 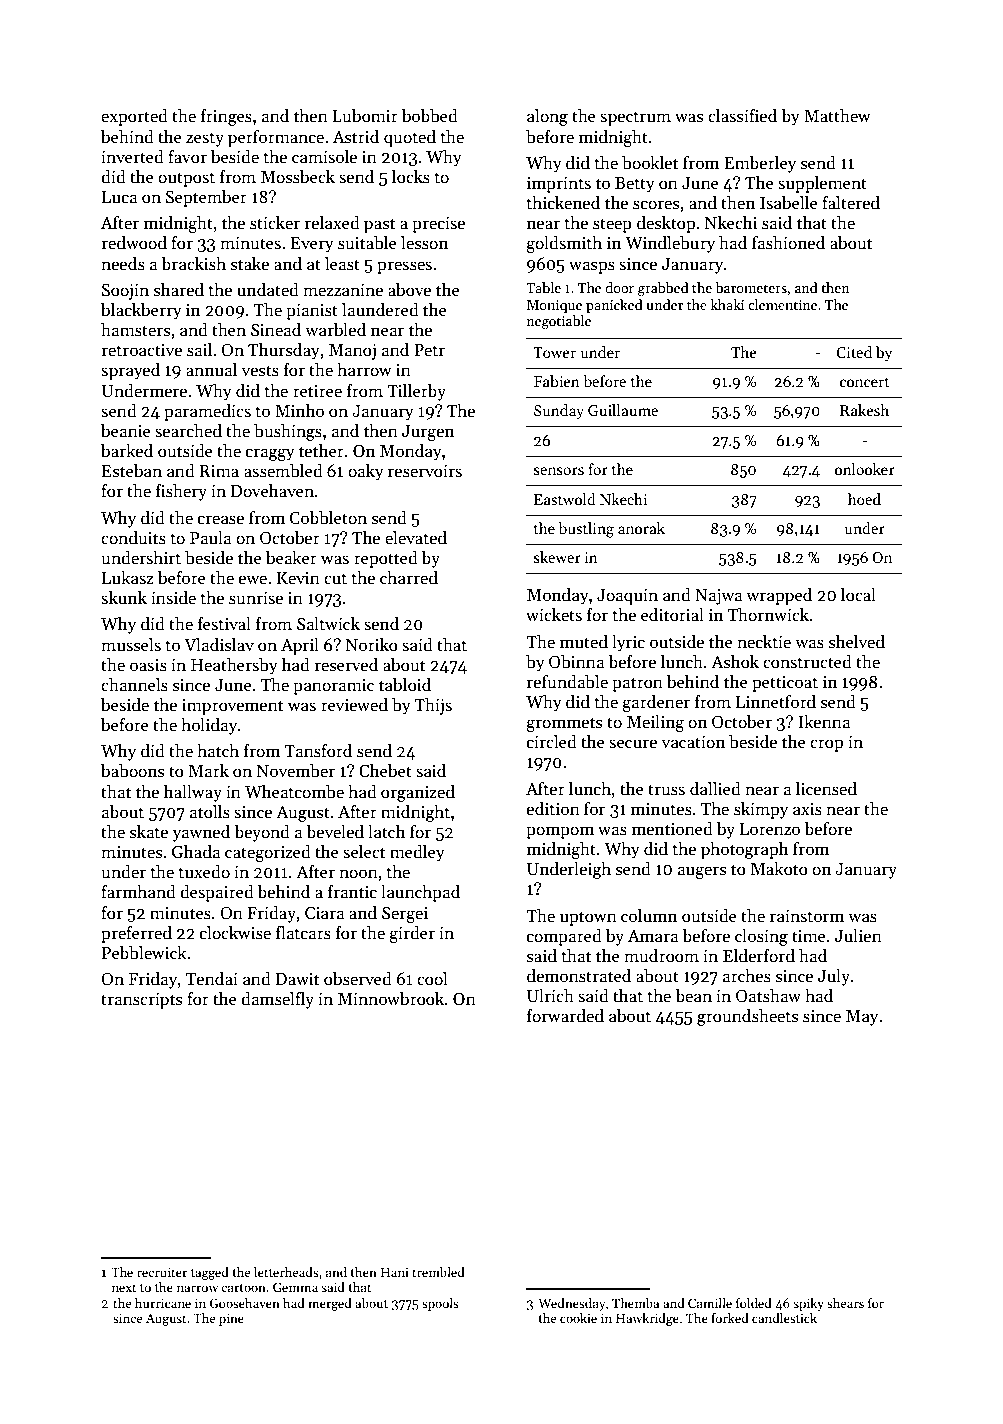 I want to click on Lukasz, so click(x=128, y=578).
